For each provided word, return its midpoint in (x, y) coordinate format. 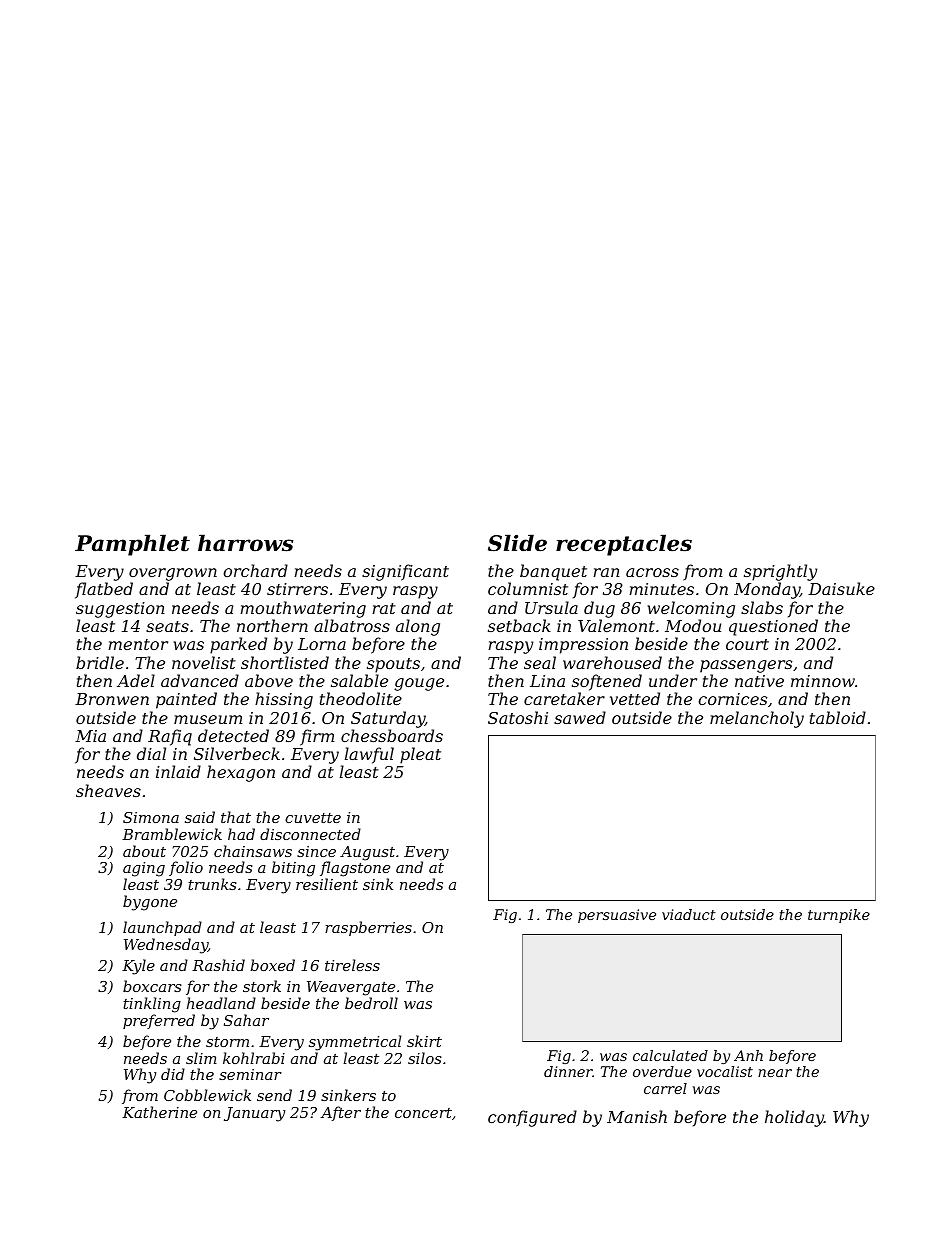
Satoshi (518, 717)
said (200, 817)
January (254, 1114)
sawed (580, 717)
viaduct (689, 914)
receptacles (624, 545)
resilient (327, 884)
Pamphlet (132, 545)
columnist (528, 588)
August (367, 853)
